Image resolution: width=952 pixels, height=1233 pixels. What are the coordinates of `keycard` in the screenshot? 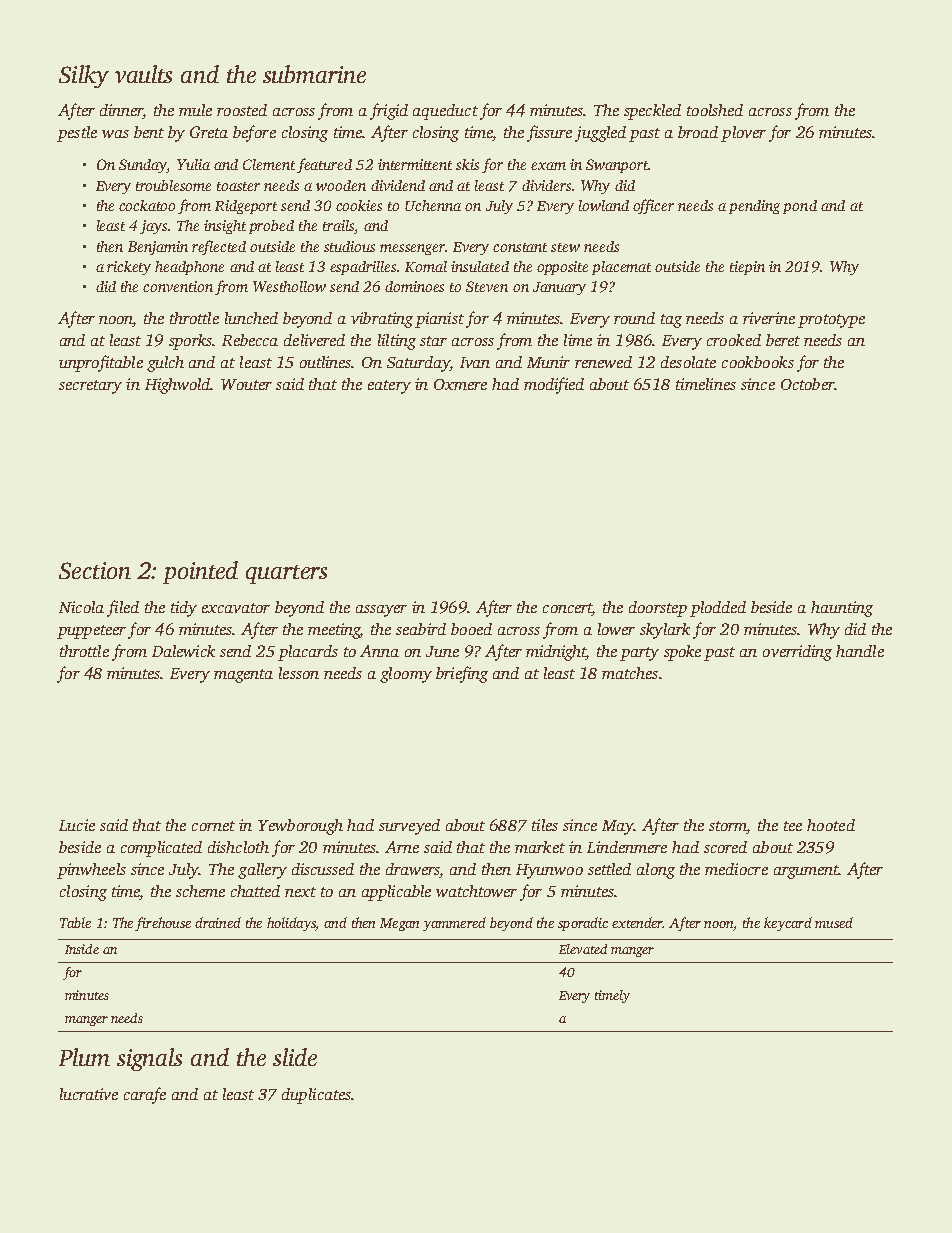 It's located at (788, 924).
